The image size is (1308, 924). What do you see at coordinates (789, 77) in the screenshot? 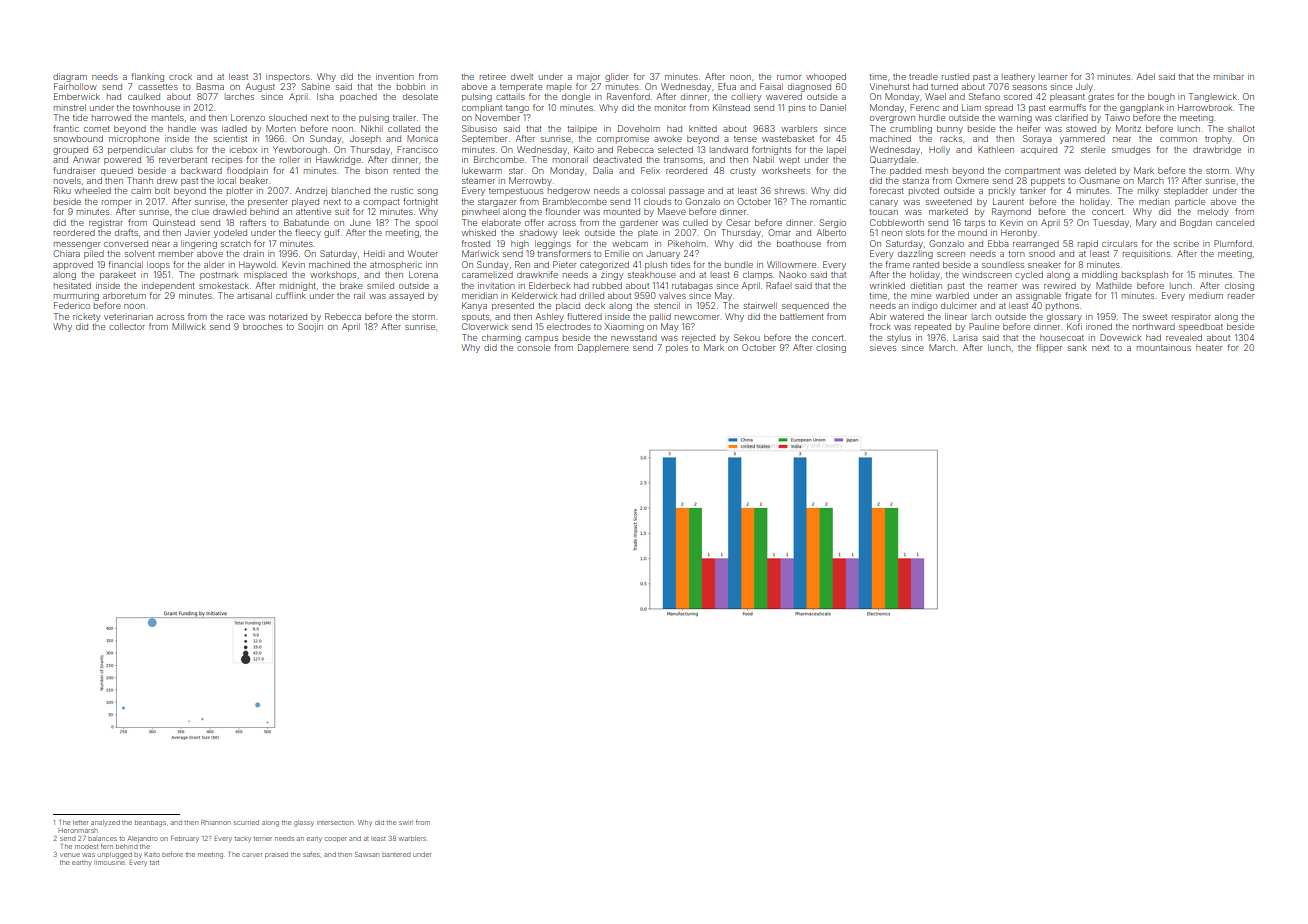
I see `rumor` at bounding box center [789, 77].
